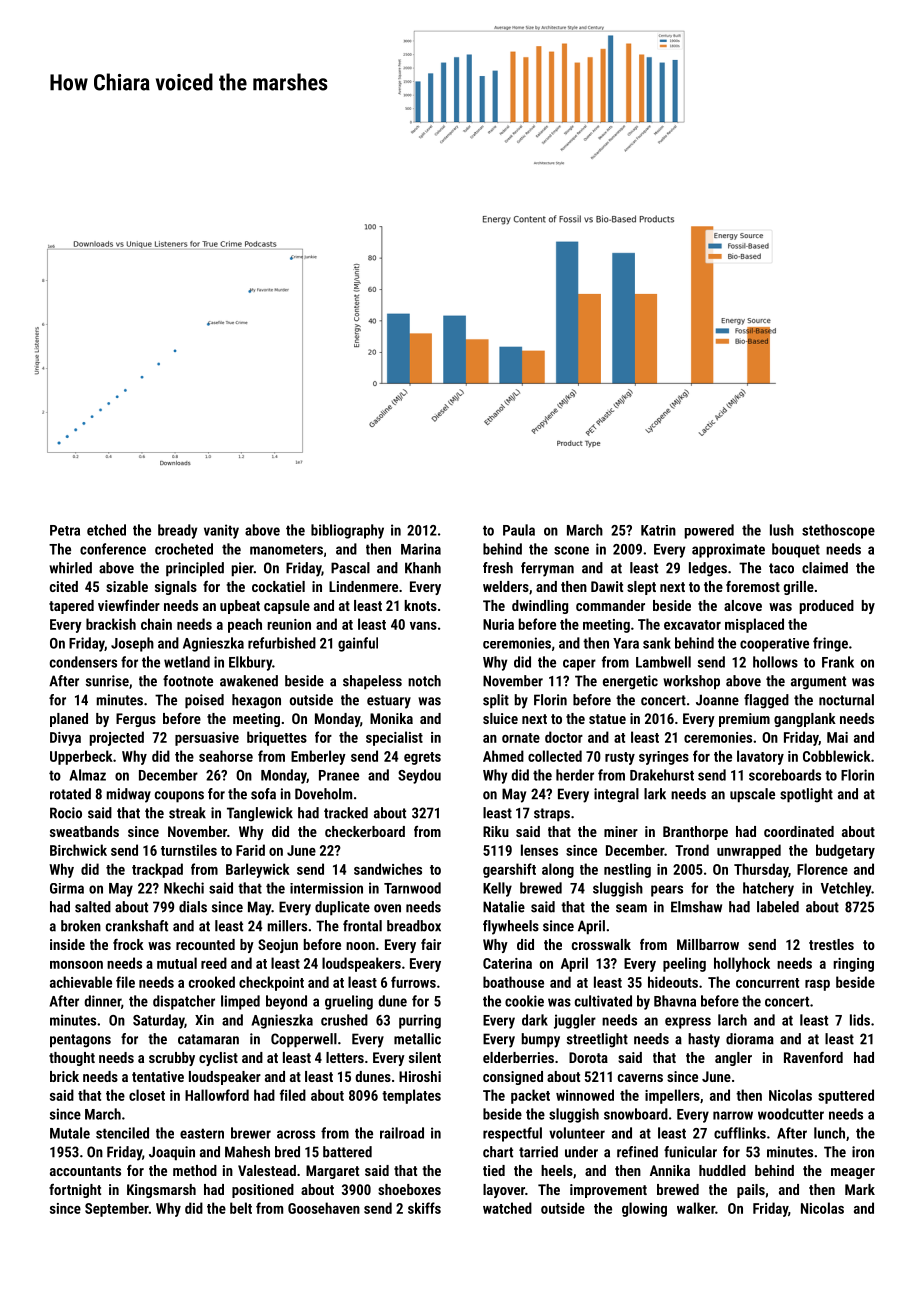 This screenshot has height=1314, width=924. What do you see at coordinates (744, 720) in the screenshot?
I see `premium` at bounding box center [744, 720].
